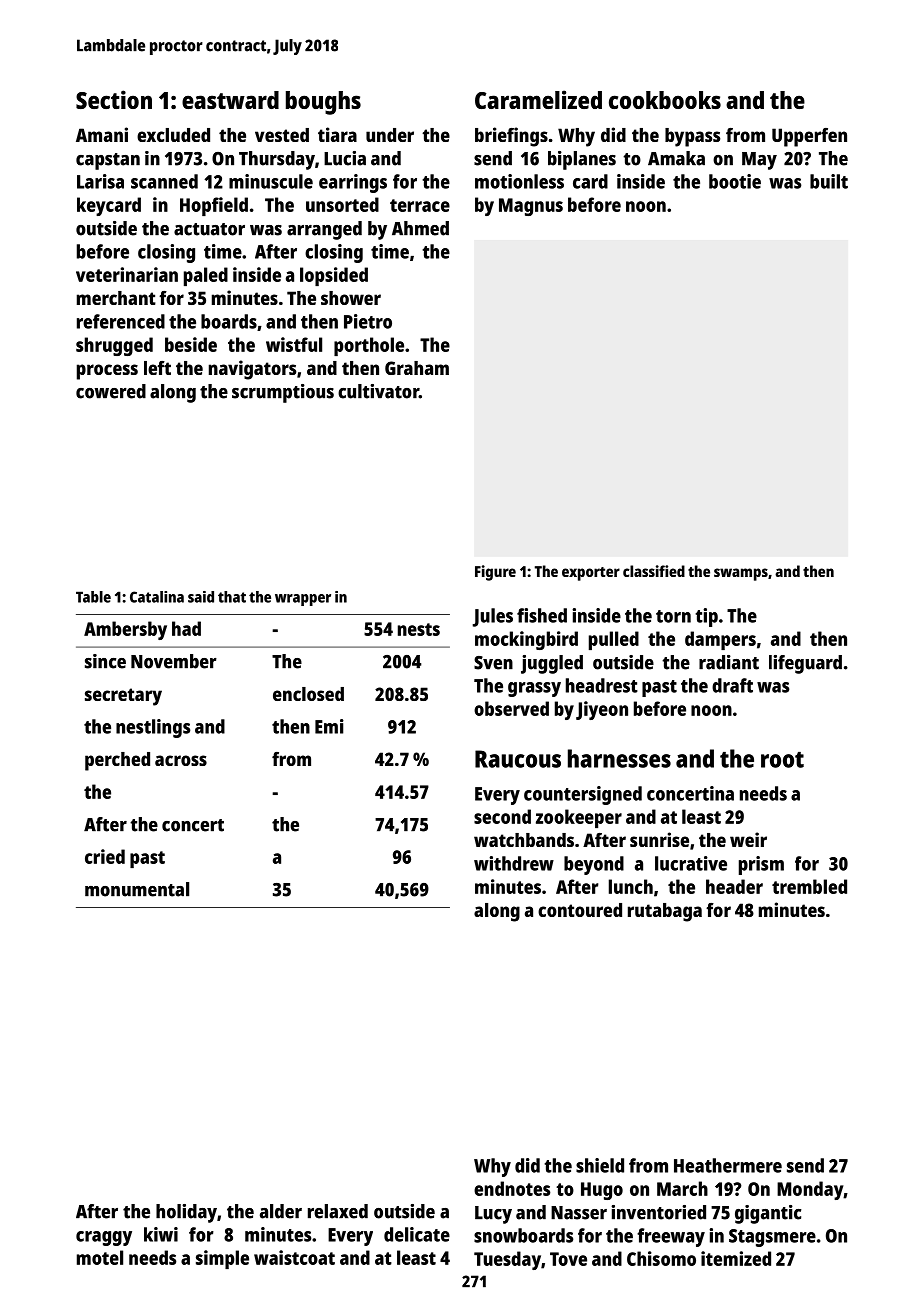 This screenshot has width=924, height=1308. What do you see at coordinates (511, 708) in the screenshot?
I see `observed` at bounding box center [511, 708].
